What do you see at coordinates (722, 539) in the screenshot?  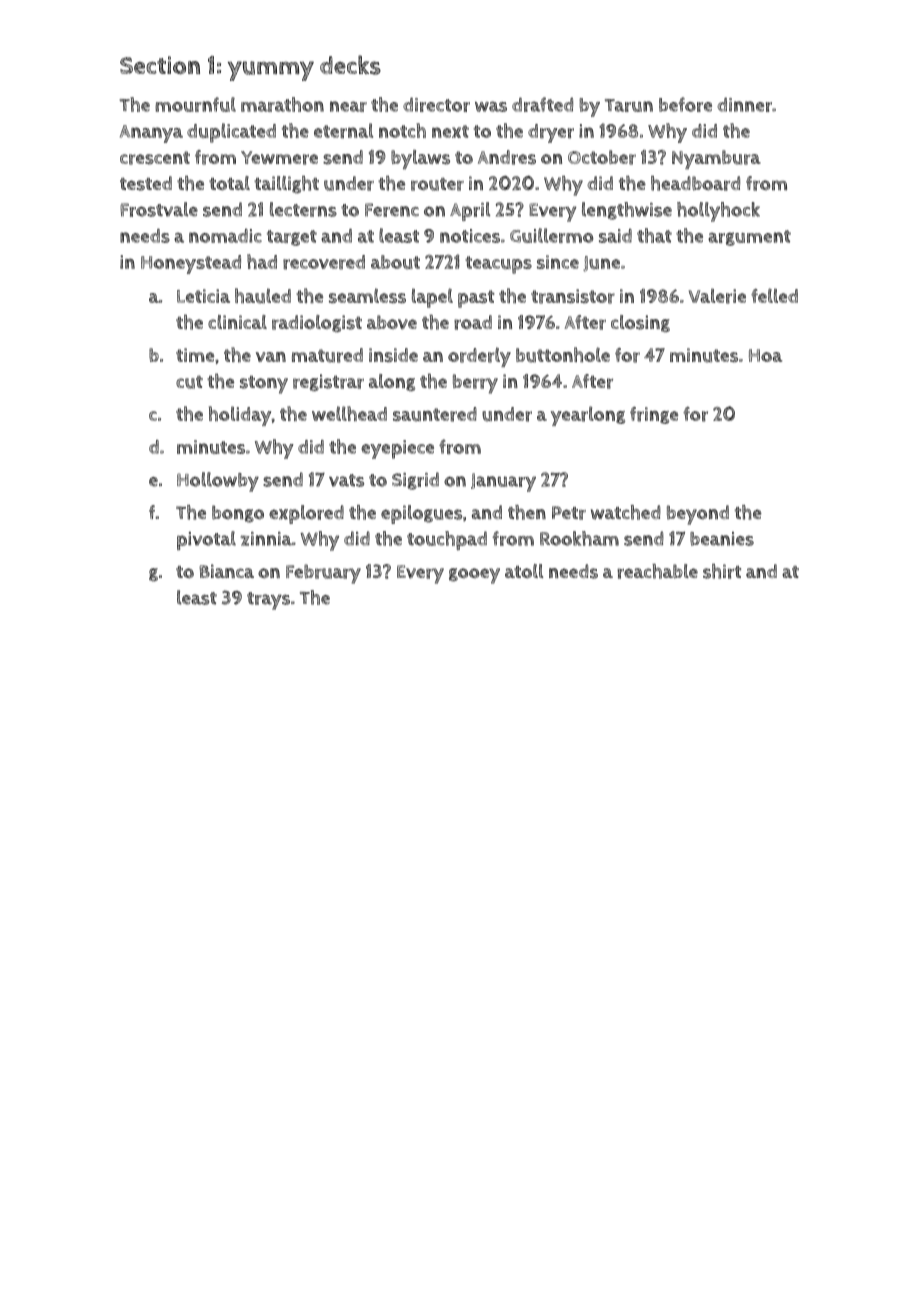 I see `beanies` at bounding box center [722, 539].
